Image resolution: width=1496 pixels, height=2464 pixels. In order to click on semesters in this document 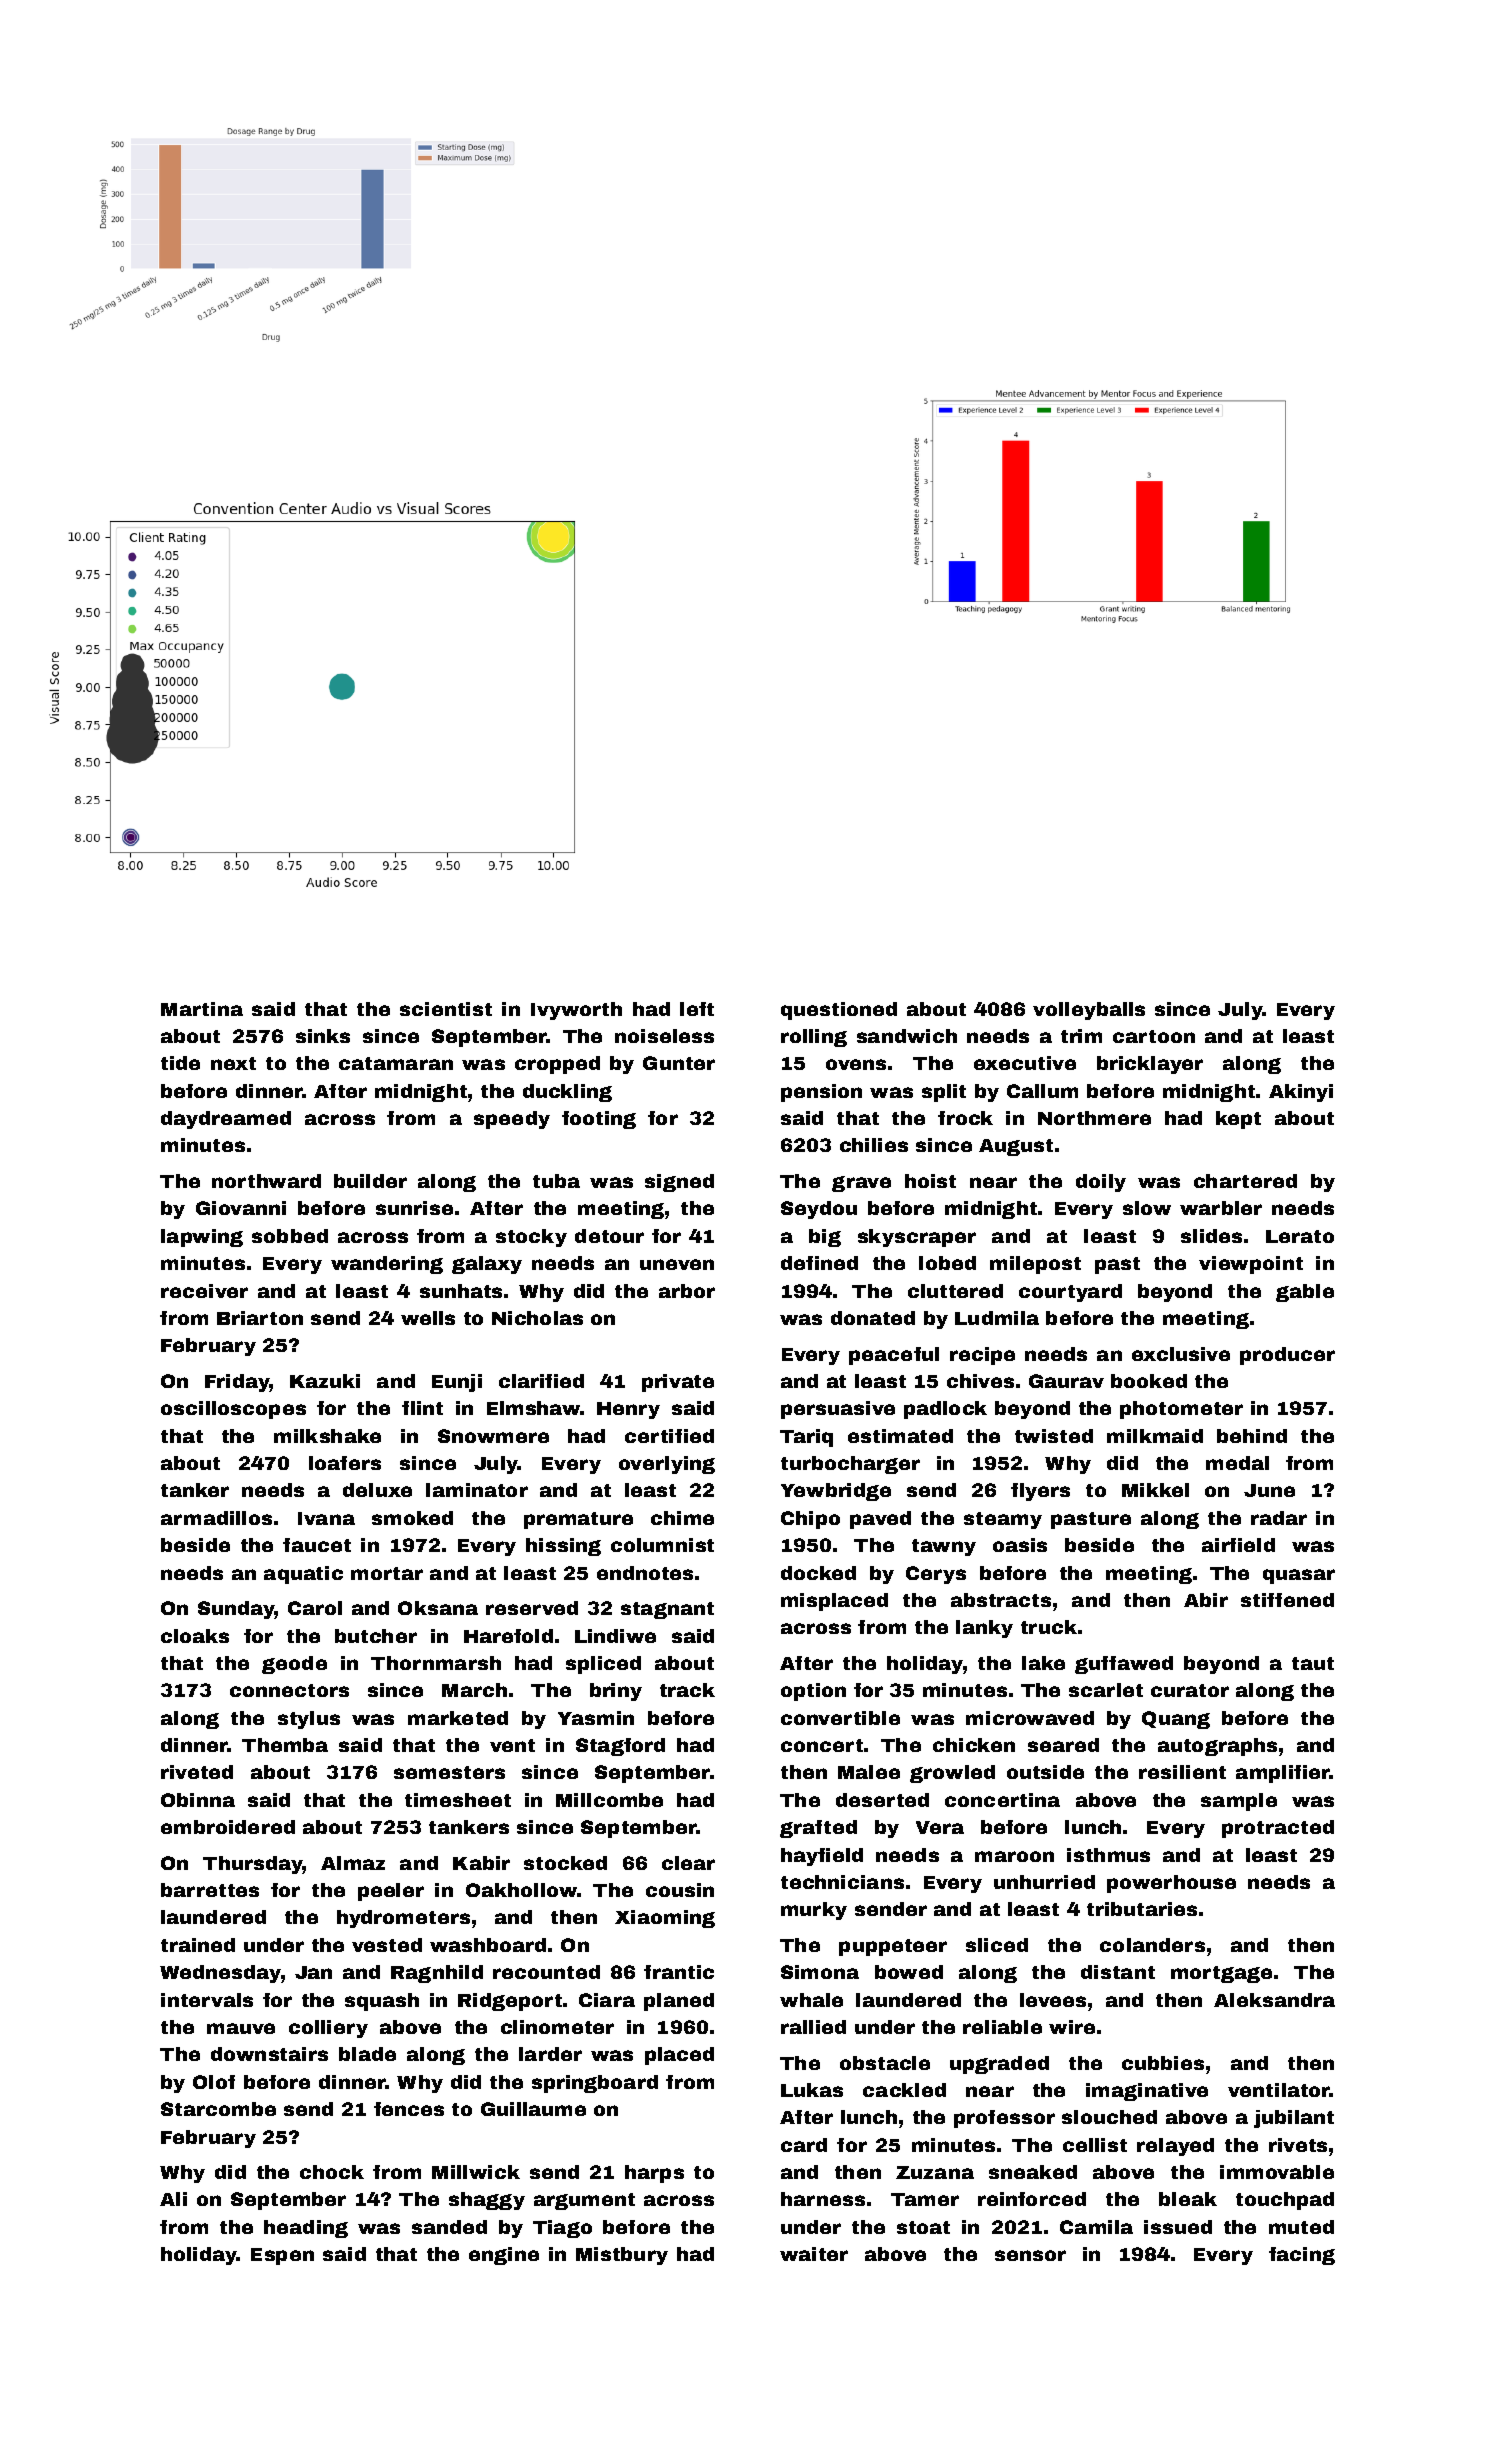, I will do `click(449, 1772)`.
